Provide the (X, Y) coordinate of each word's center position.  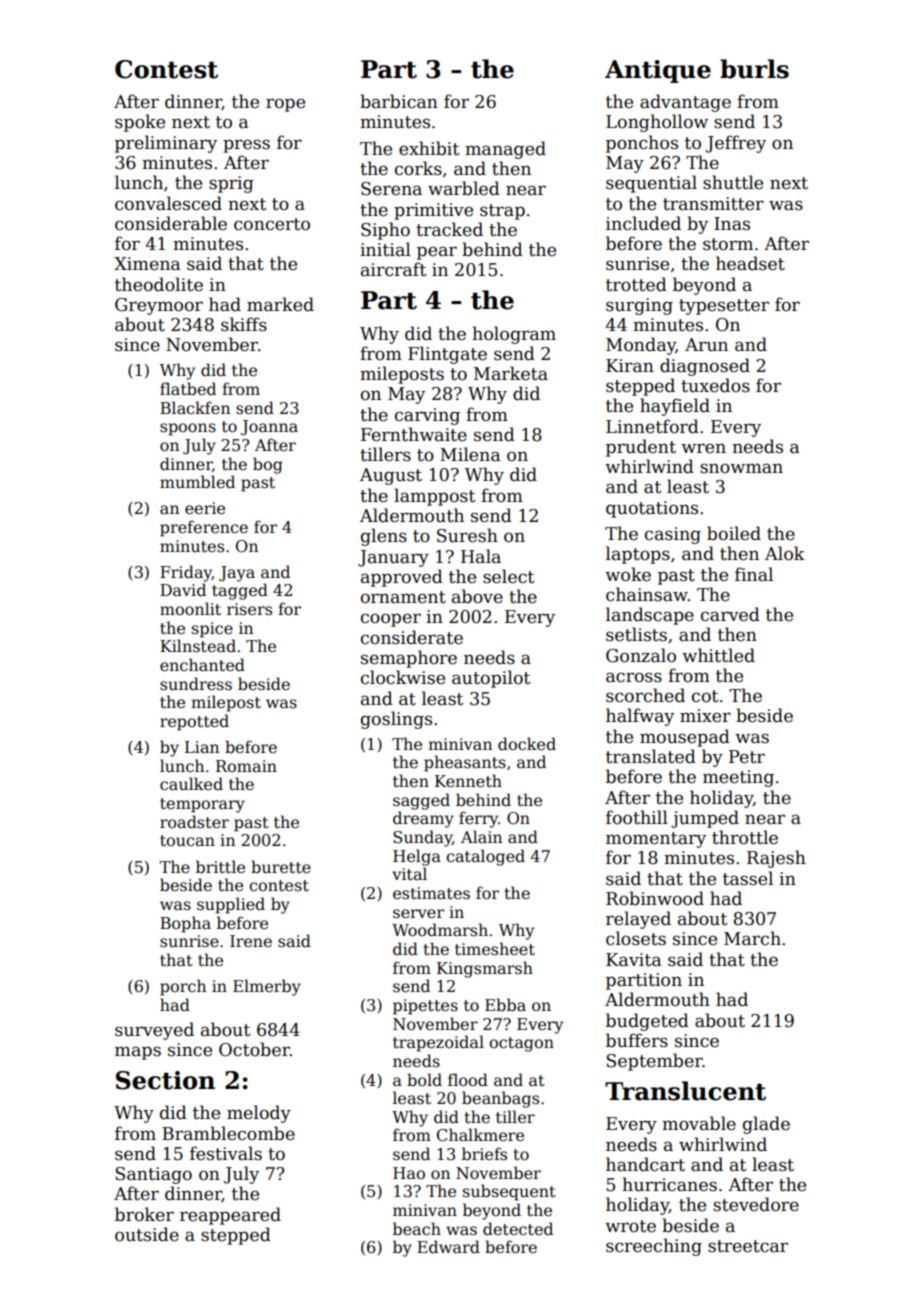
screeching (654, 1247)
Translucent (685, 1091)
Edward (448, 1246)
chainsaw (647, 594)
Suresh (467, 535)
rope (285, 105)
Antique (658, 71)
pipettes (425, 1007)
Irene (251, 941)
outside (147, 1234)
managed (505, 150)
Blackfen (195, 408)
